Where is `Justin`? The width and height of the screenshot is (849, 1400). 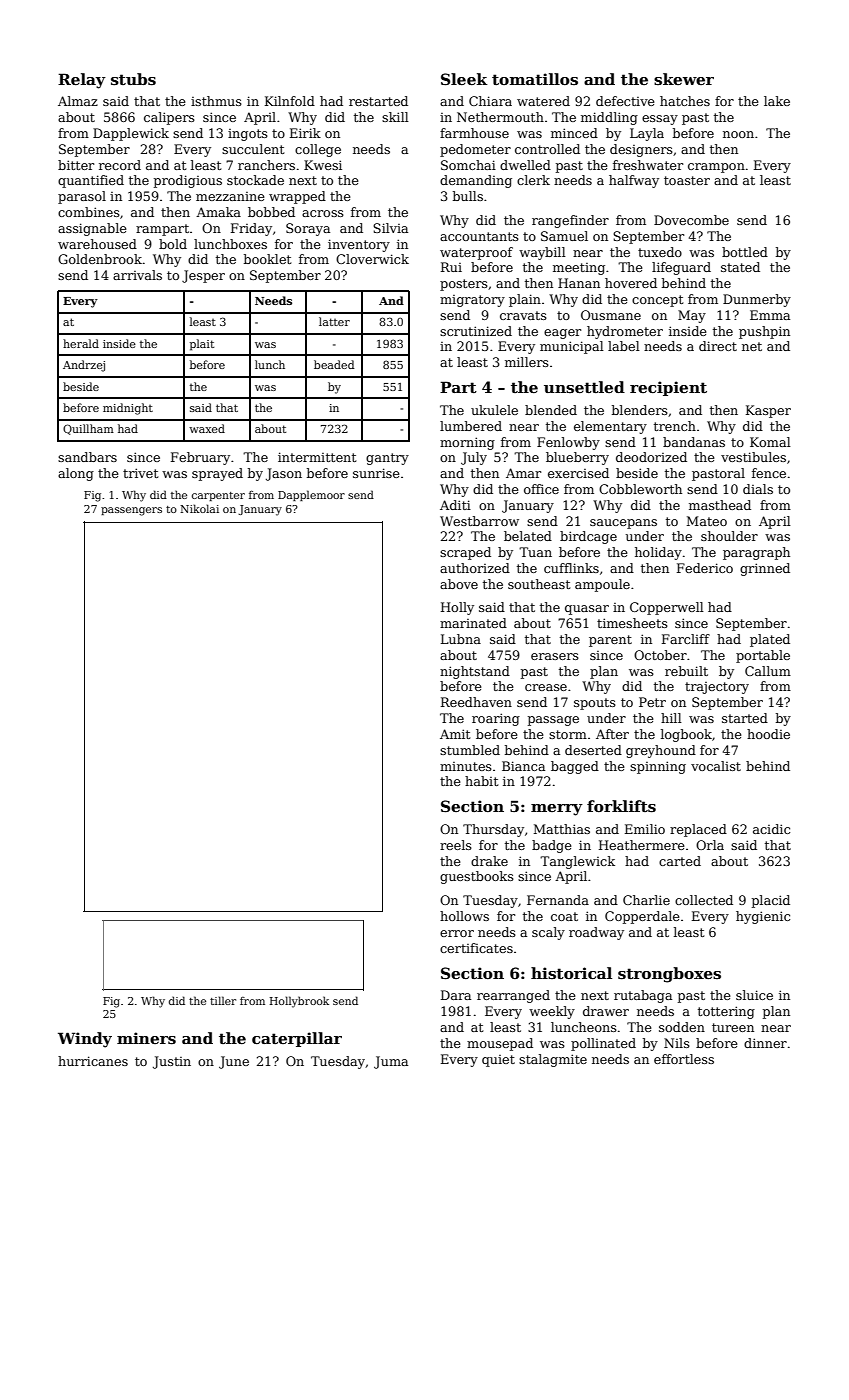 Justin is located at coordinates (172, 1062).
